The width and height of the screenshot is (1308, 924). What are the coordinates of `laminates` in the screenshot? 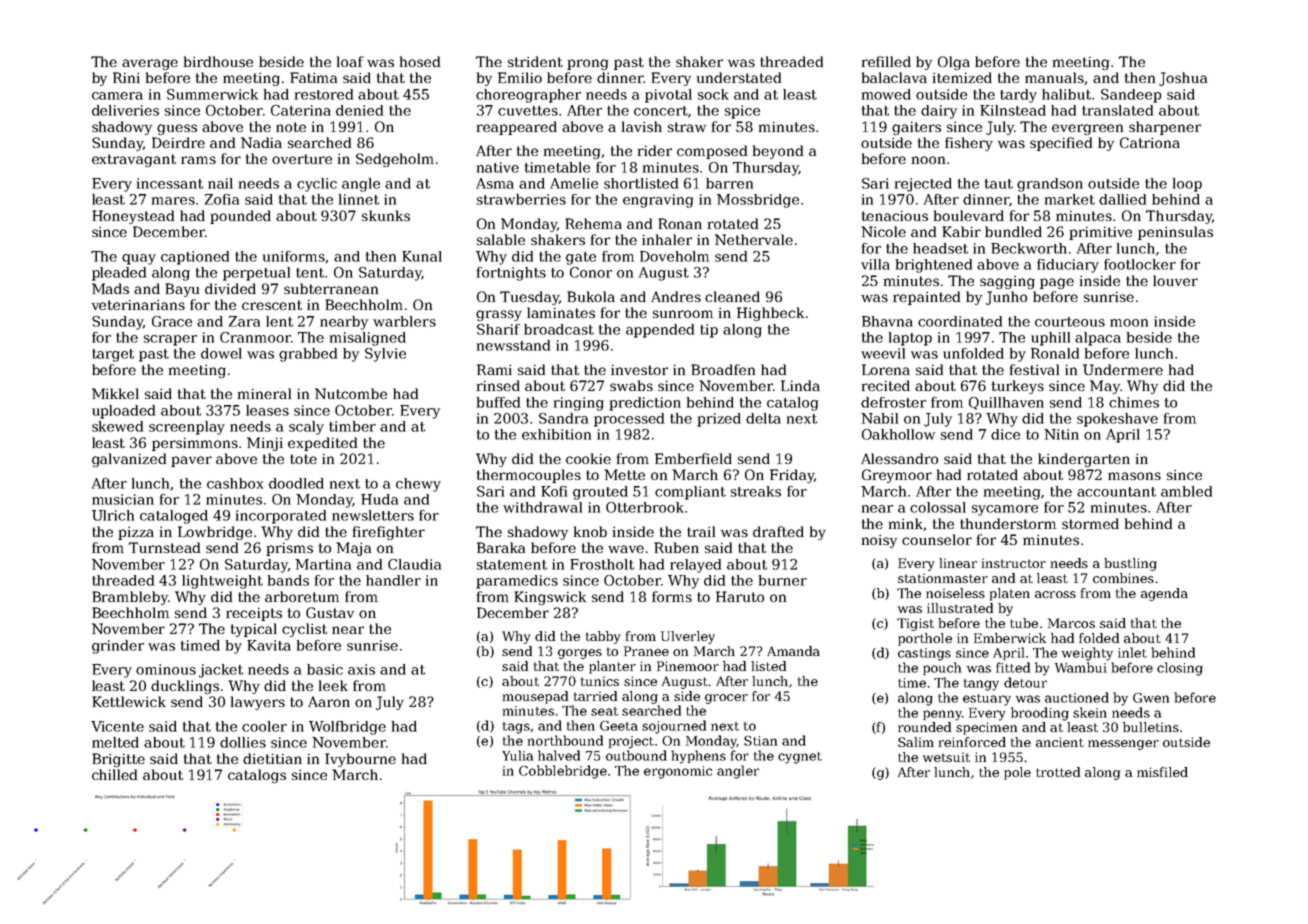 It's located at (561, 312).
